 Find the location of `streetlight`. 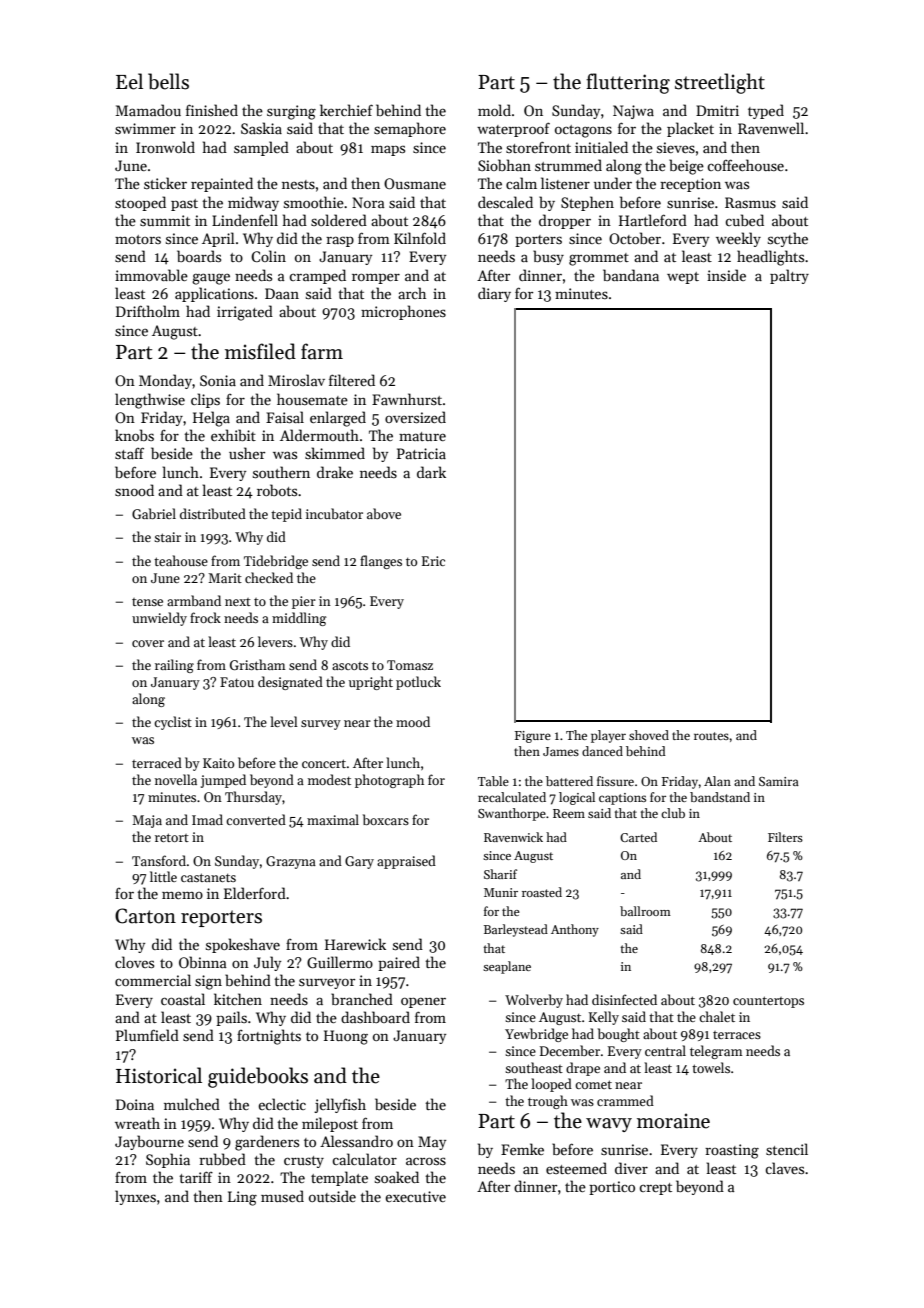

streetlight is located at coordinates (720, 83).
